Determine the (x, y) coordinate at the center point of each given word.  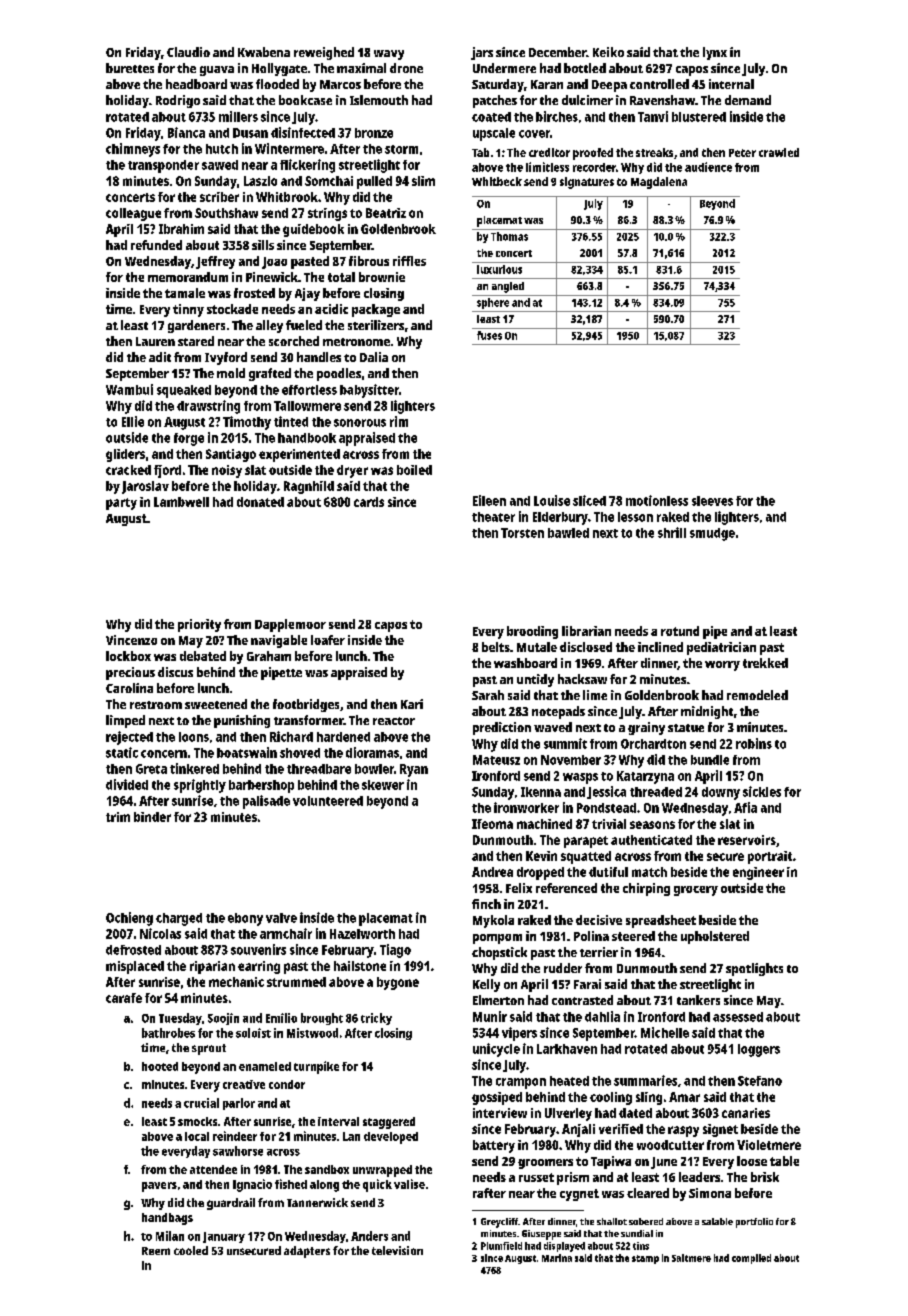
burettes (130, 68)
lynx (715, 53)
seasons (652, 825)
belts (496, 647)
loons (194, 737)
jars (482, 53)
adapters (307, 1252)
